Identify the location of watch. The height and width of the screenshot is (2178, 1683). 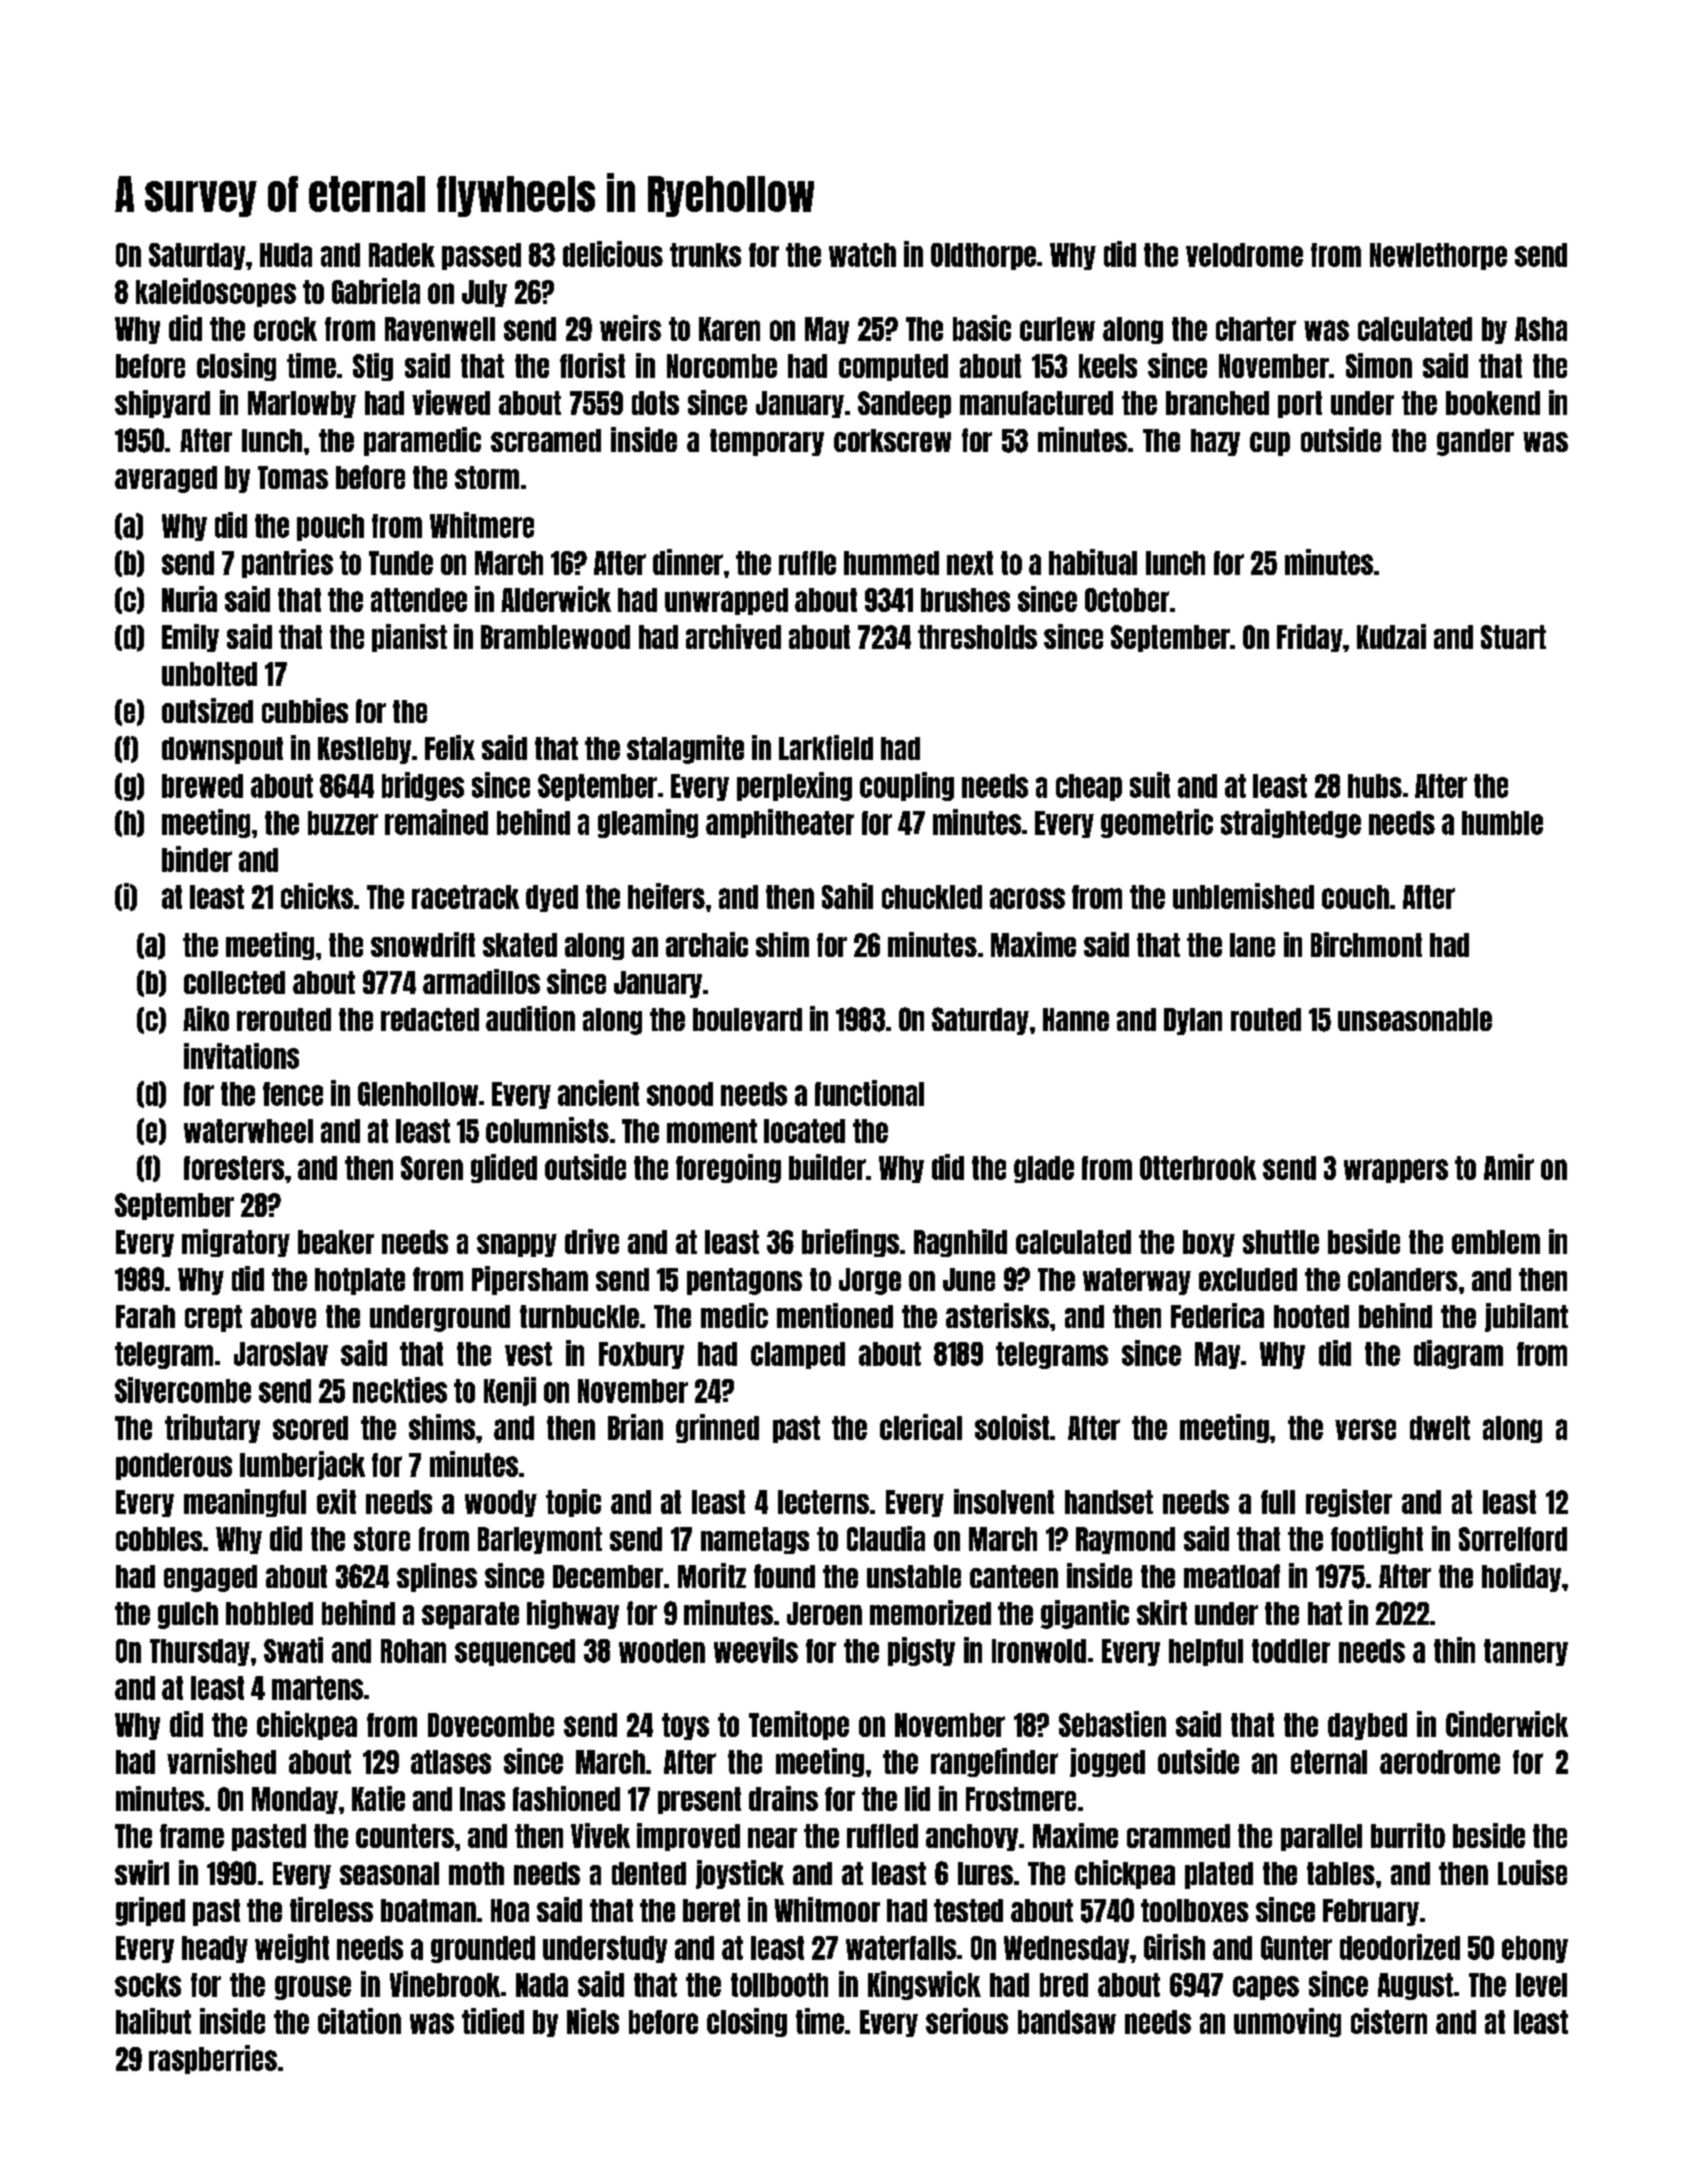
(862, 255).
